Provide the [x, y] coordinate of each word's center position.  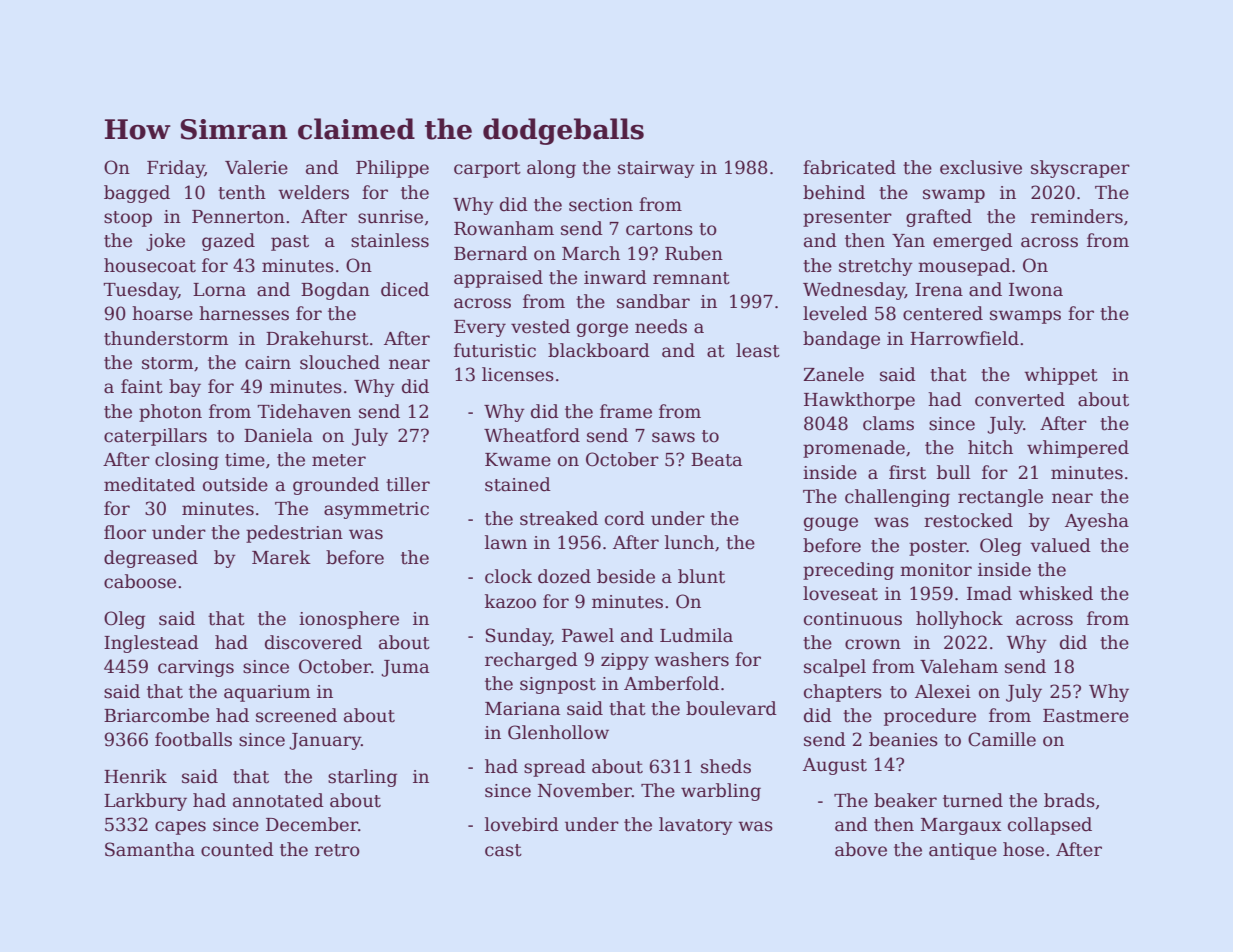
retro [337, 850]
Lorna [219, 290]
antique [963, 851]
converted [1020, 399]
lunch [689, 542]
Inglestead [151, 644]
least [758, 350]
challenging [897, 498]
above [861, 849]
